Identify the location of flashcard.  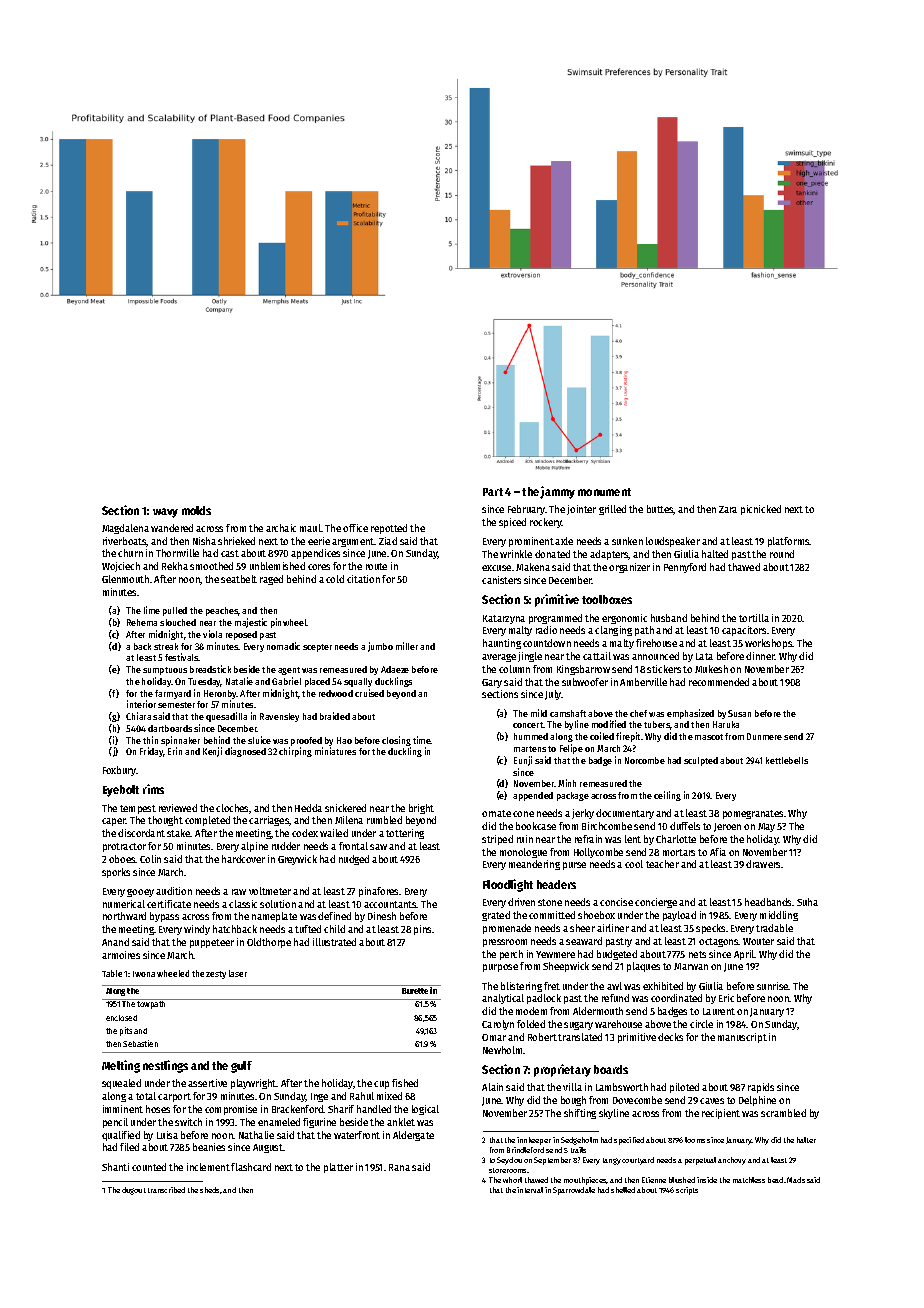
(251, 1167).
